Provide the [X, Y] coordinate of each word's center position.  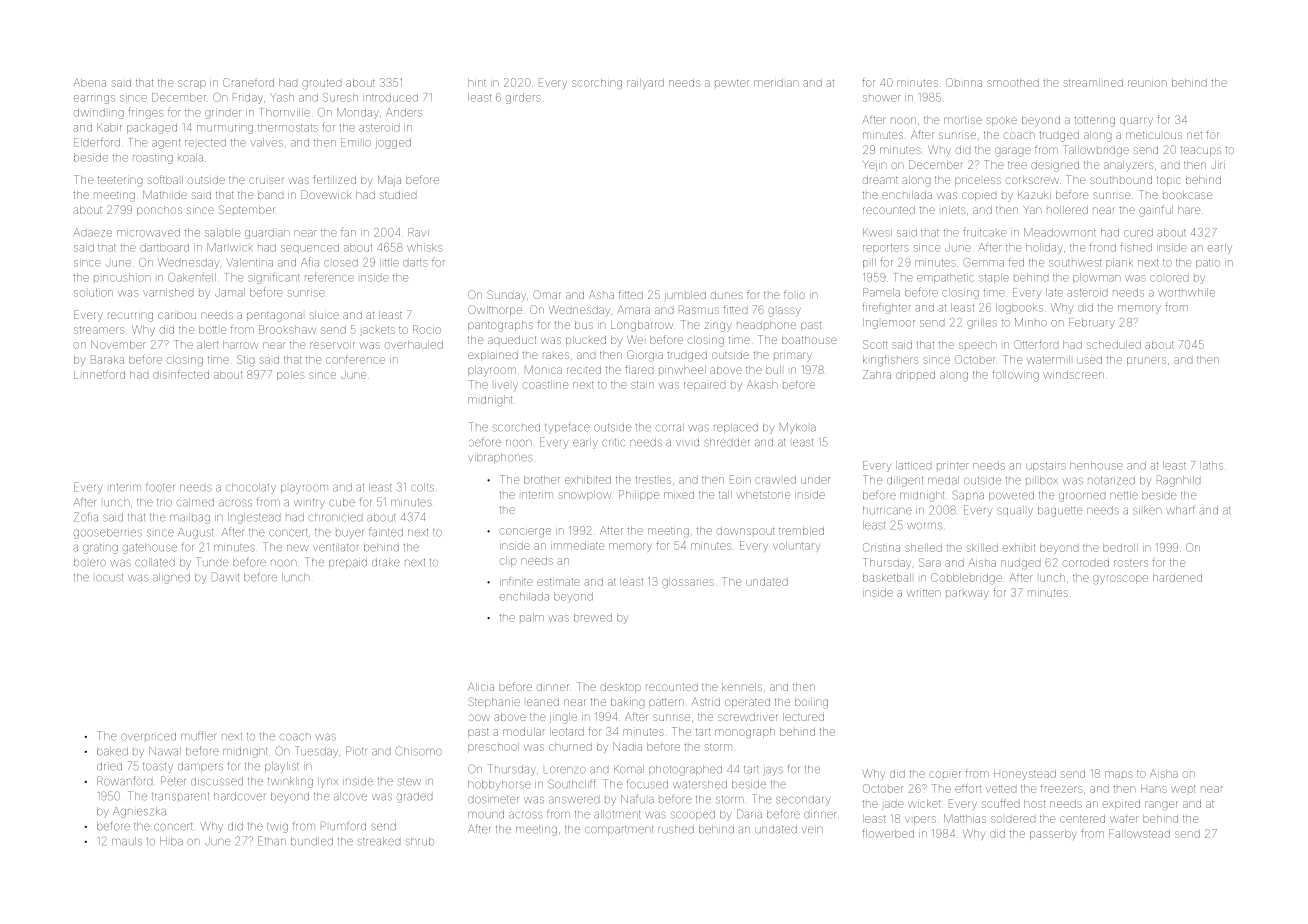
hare [1189, 210]
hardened [1177, 578]
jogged [393, 143]
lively [506, 386]
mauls [127, 841]
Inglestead [254, 518]
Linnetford [99, 374]
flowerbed [888, 833]
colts [422, 487]
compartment [619, 830]
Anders [404, 112]
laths [1211, 465]
